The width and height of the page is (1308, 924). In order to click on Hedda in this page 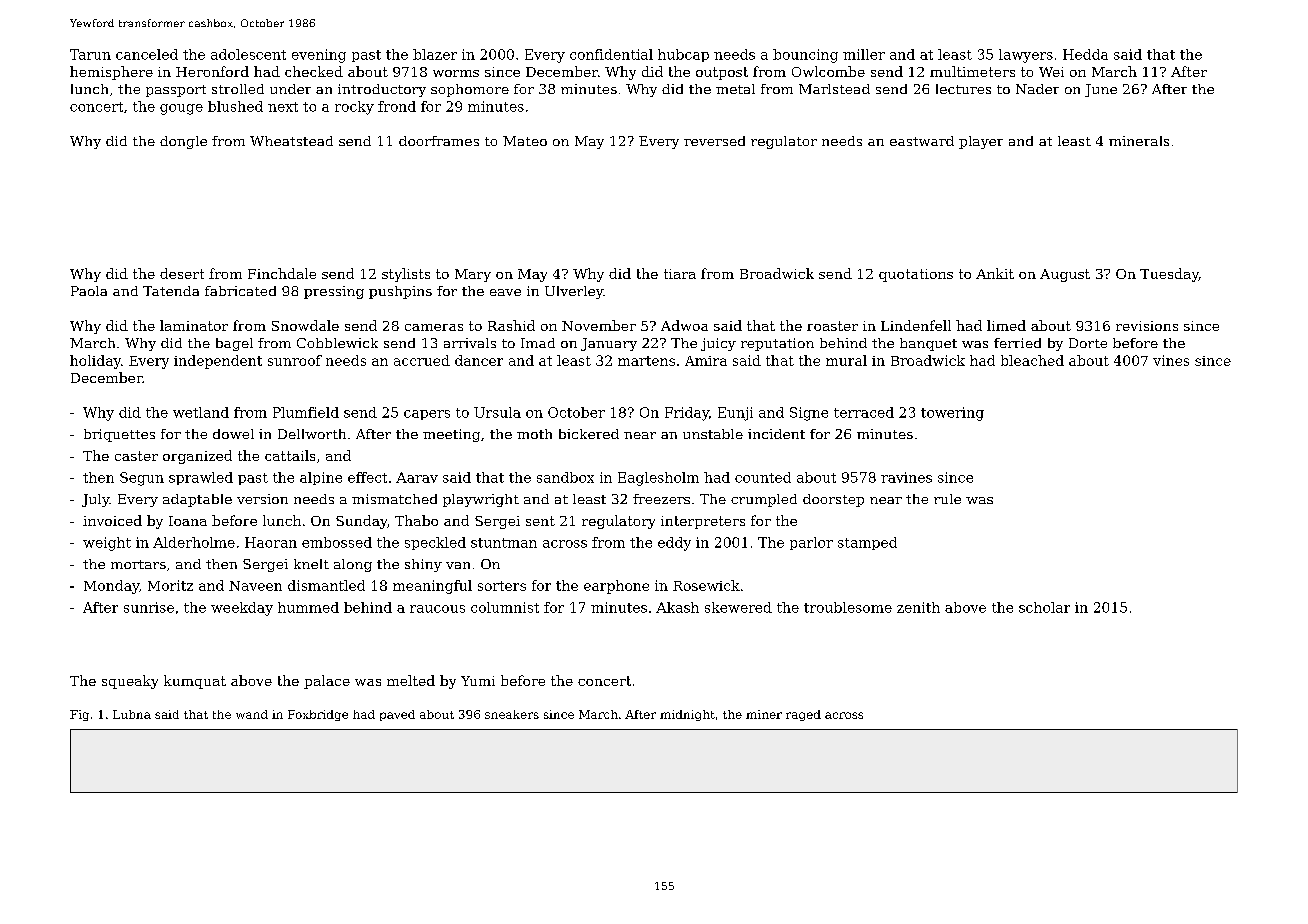, I will do `click(1085, 54)`.
